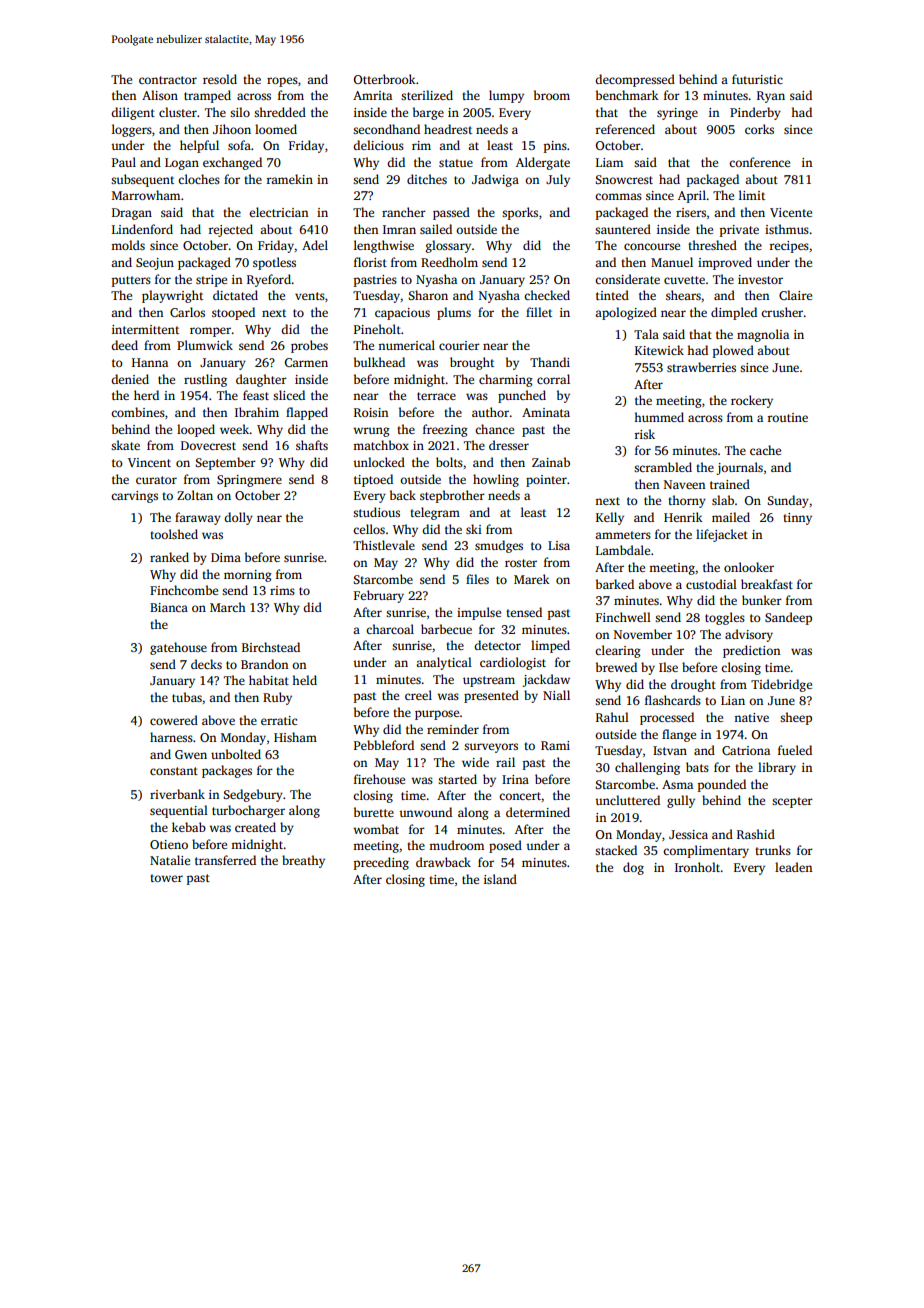  I want to click on ditches, so click(427, 179).
